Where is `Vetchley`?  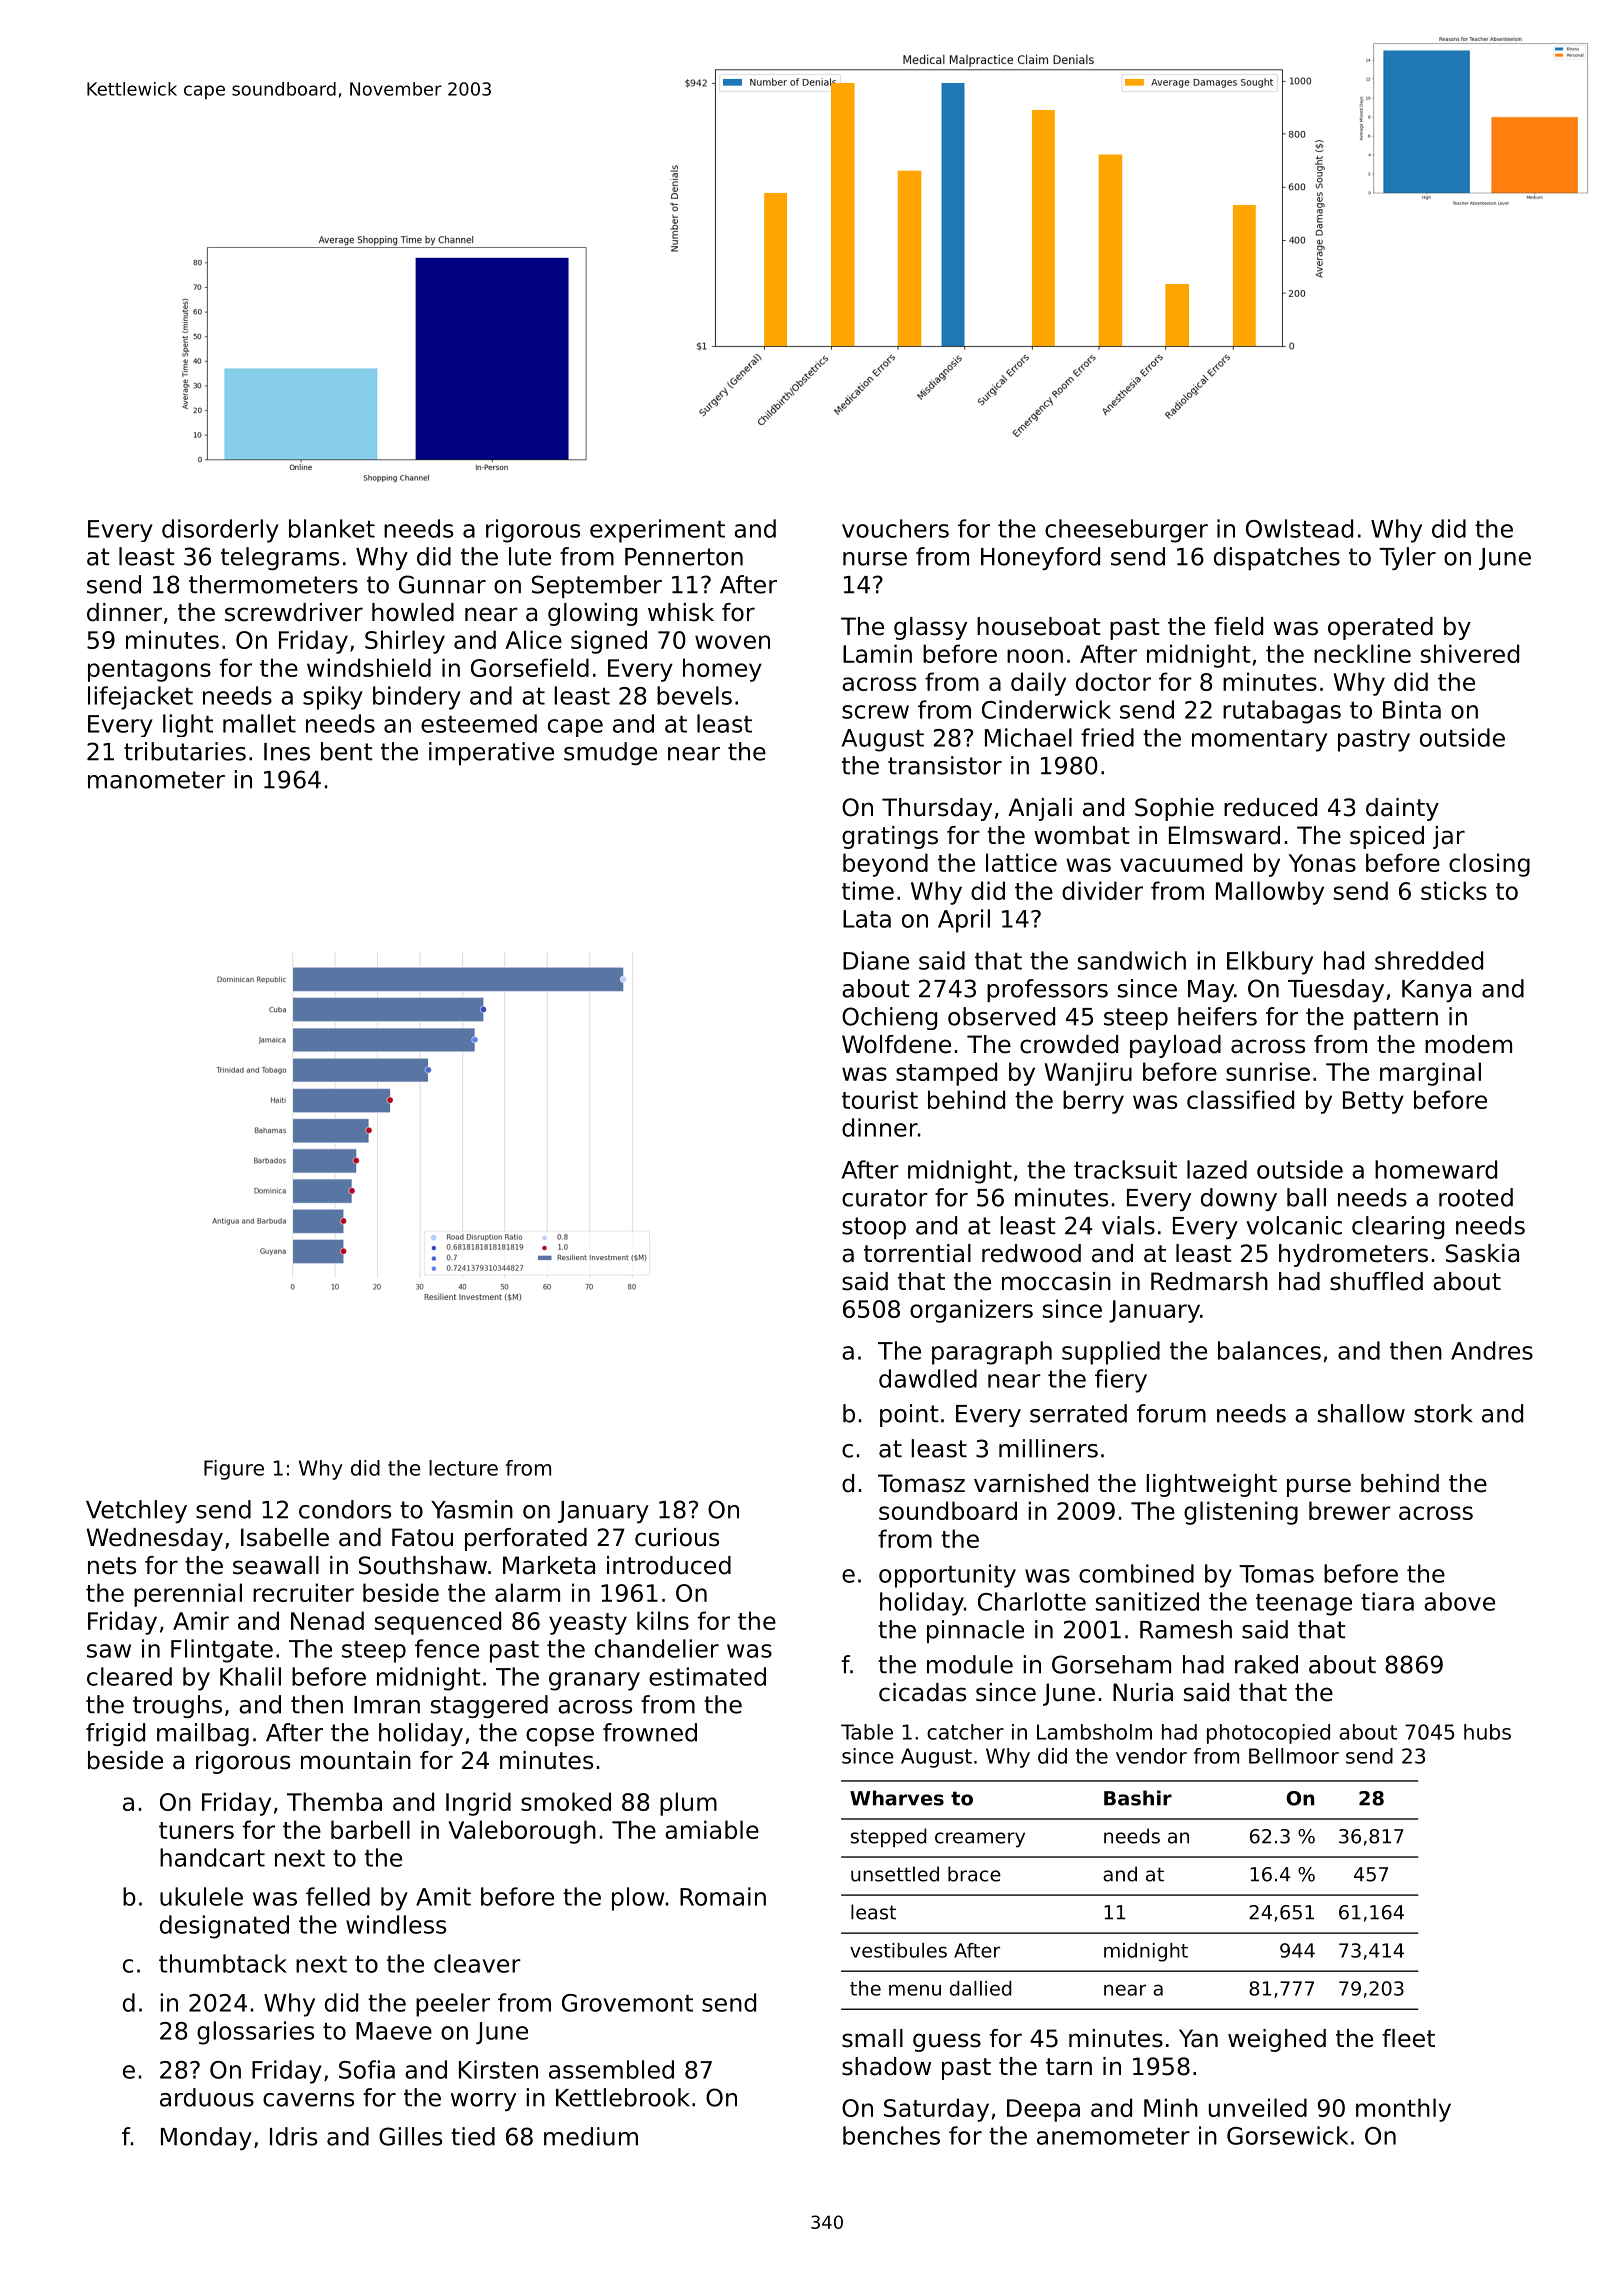
Vetchley is located at coordinates (136, 1511).
